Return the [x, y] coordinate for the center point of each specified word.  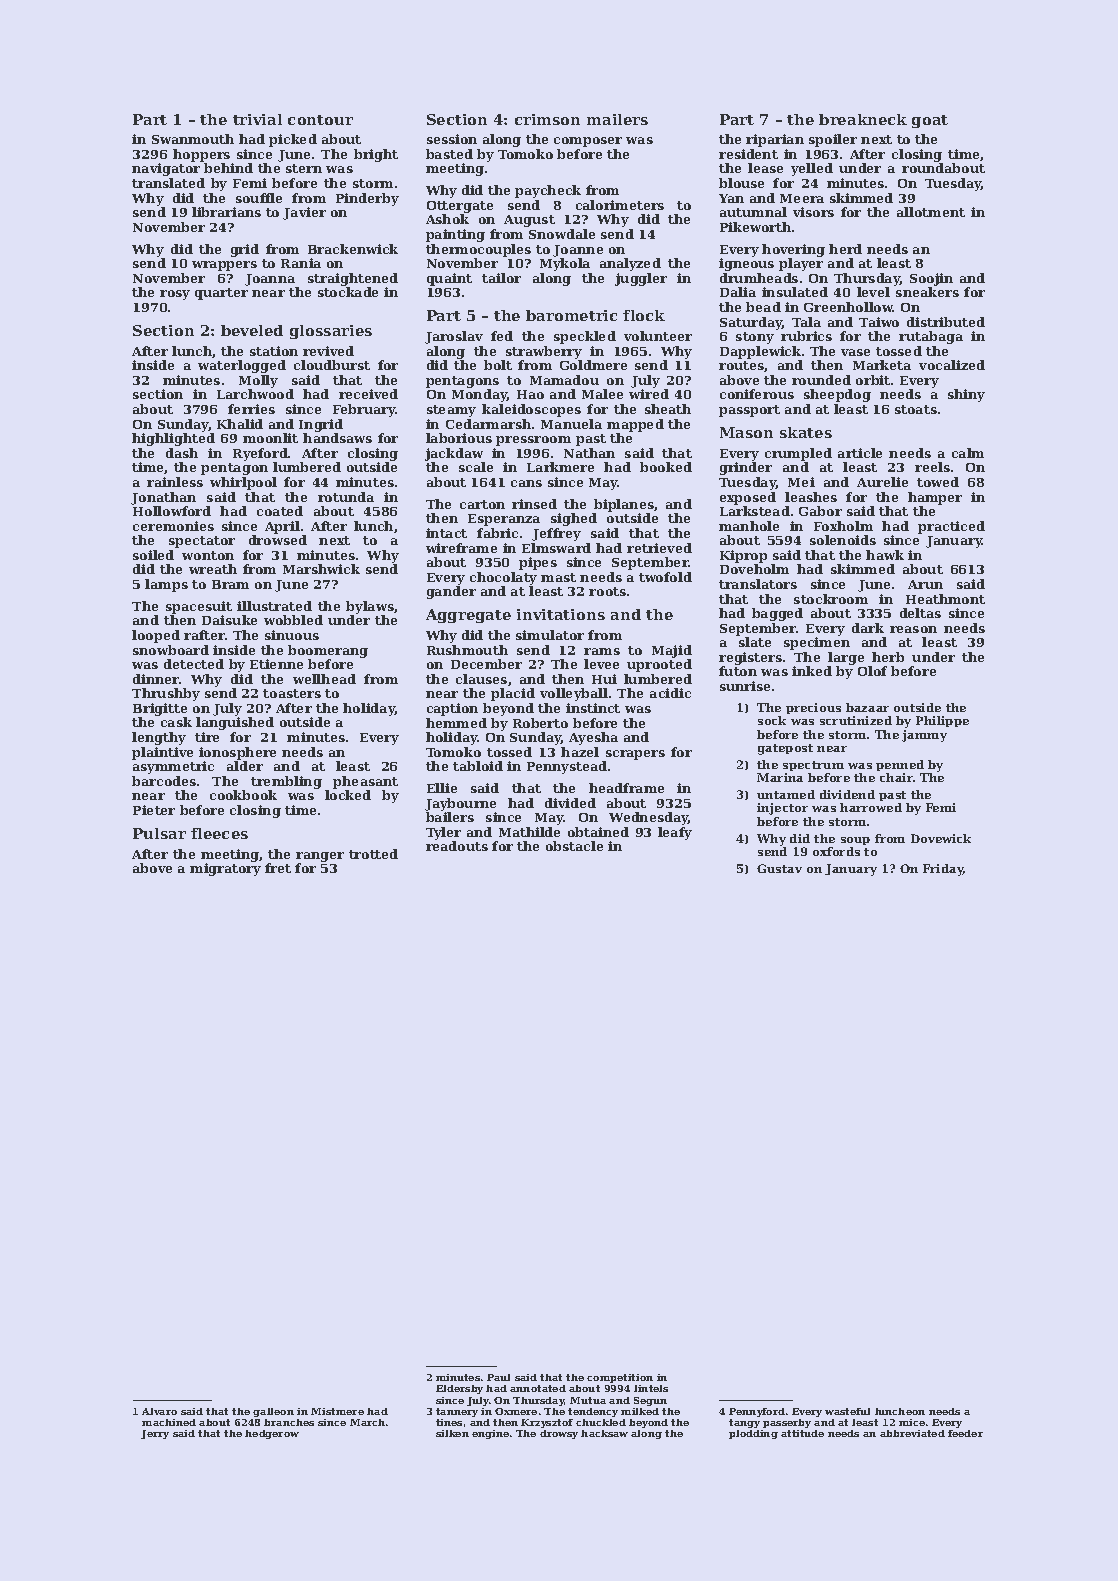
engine [490, 1434]
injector [782, 809]
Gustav [779, 868]
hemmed [456, 723]
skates [806, 432]
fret [278, 868]
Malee [602, 394]
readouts [457, 846]
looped [156, 636]
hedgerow [272, 1434]
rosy [175, 295]
